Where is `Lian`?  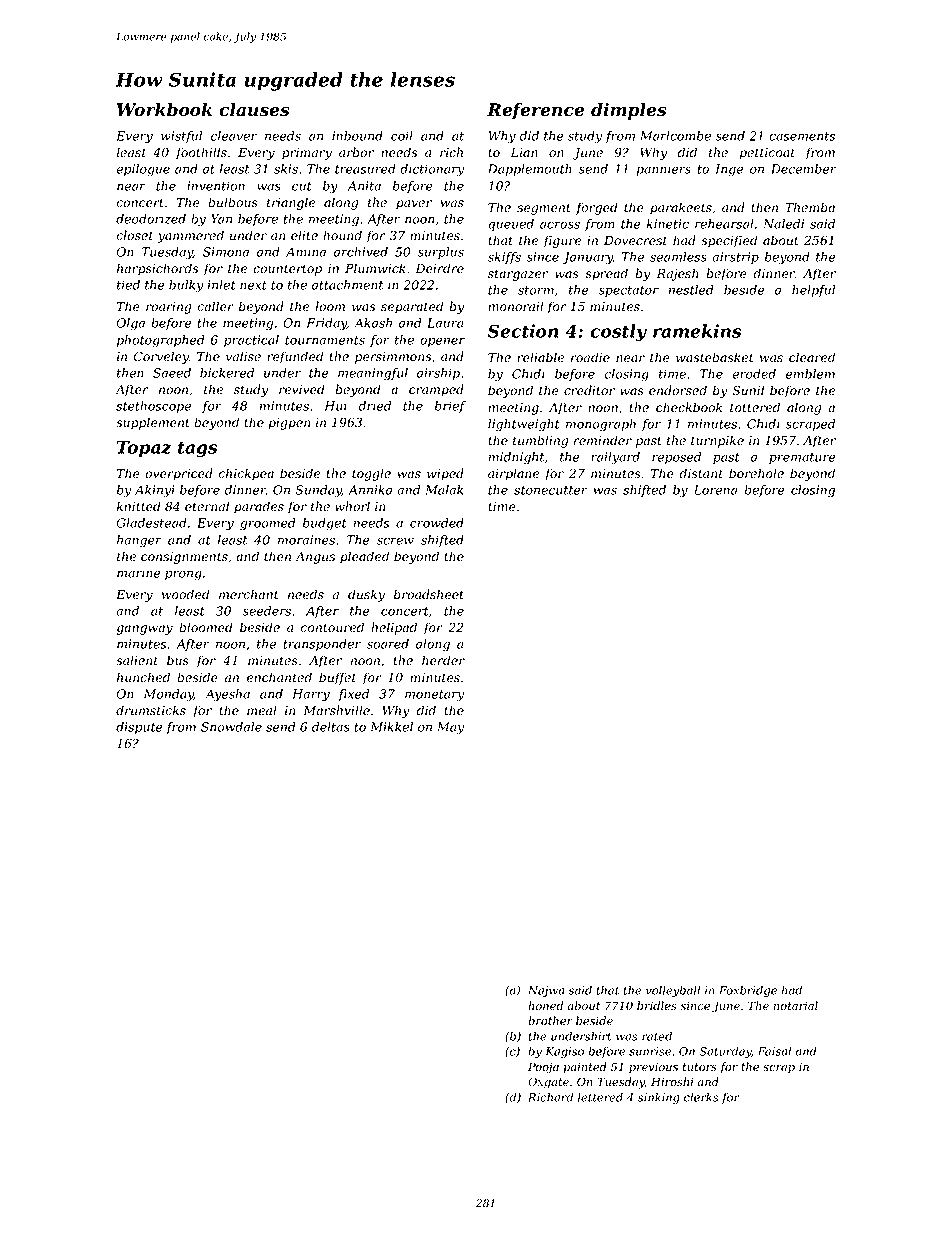
Lian is located at coordinates (524, 153).
